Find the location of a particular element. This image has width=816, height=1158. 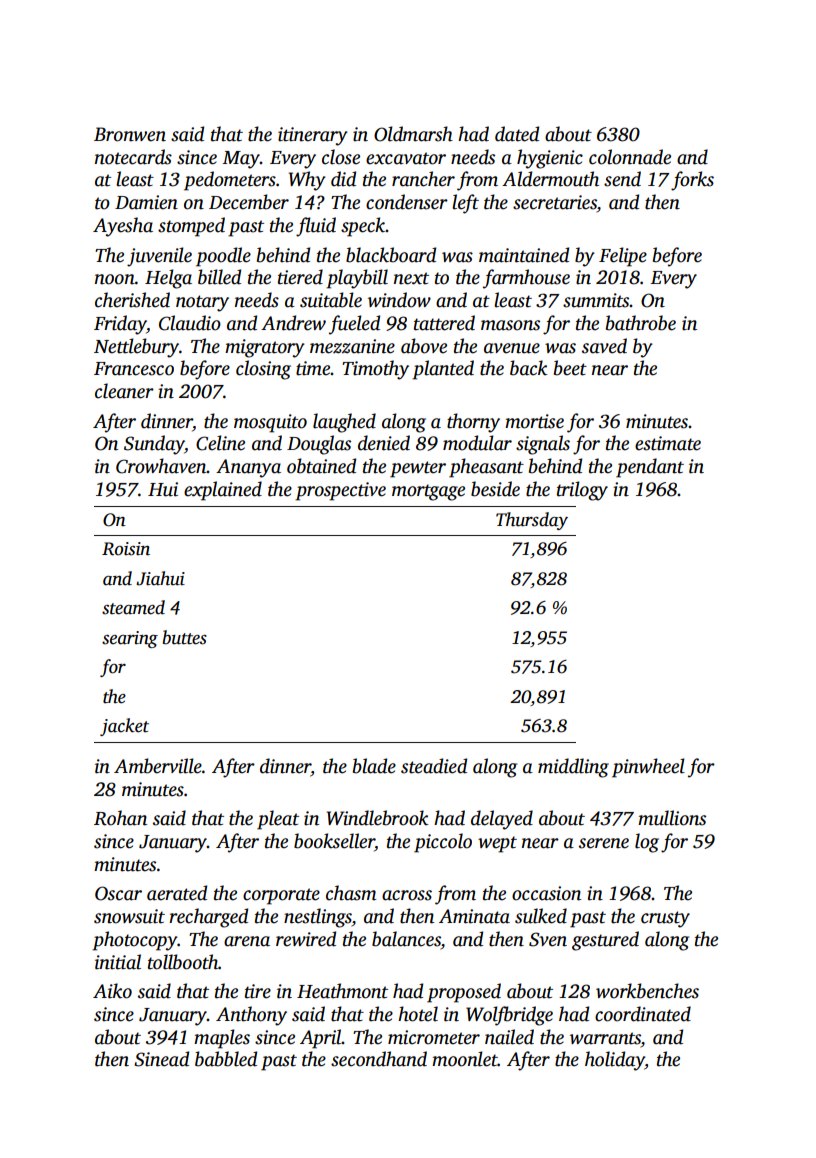

proposed is located at coordinates (464, 993).
